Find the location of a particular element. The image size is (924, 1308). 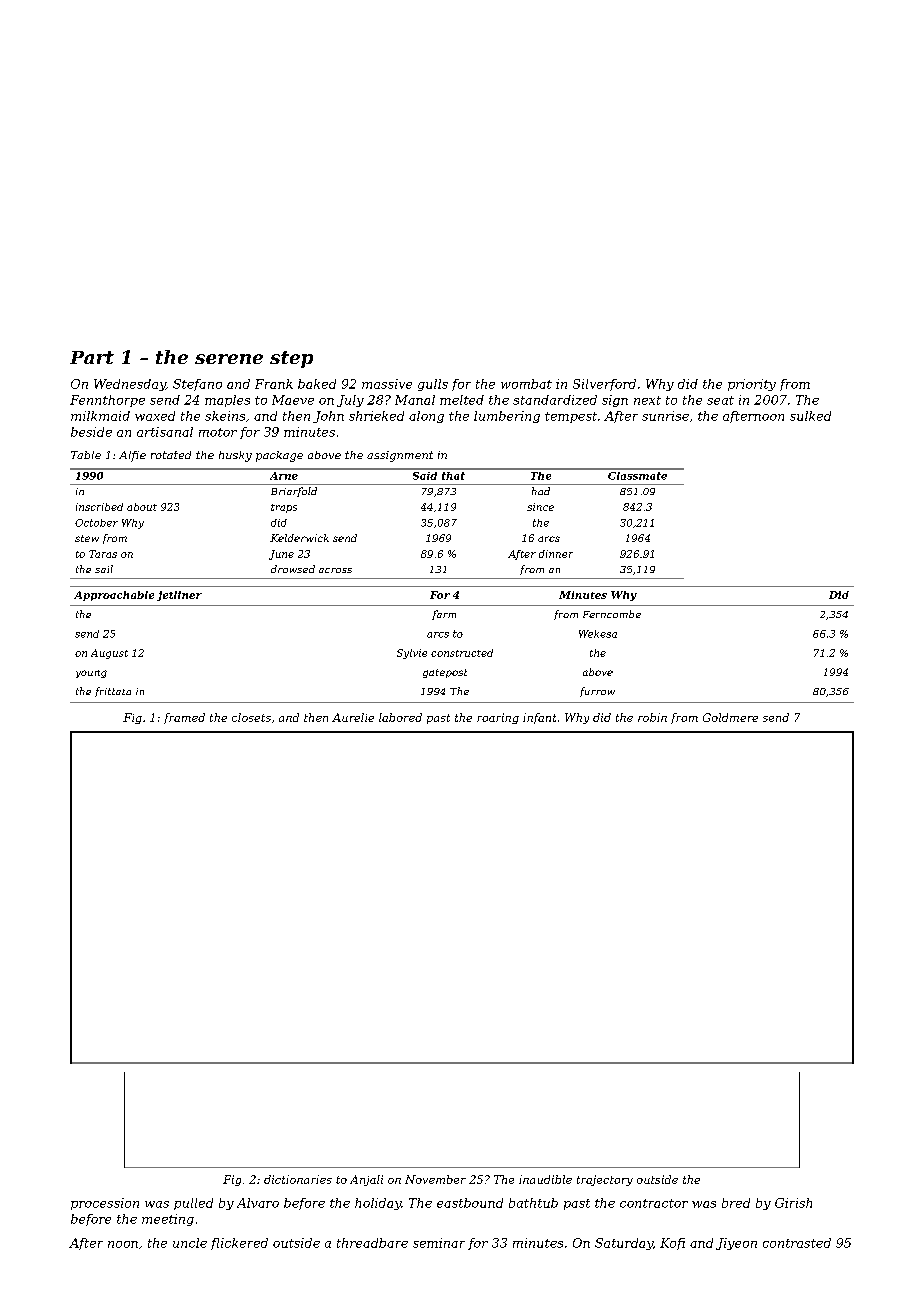

Girish is located at coordinates (793, 1203).
